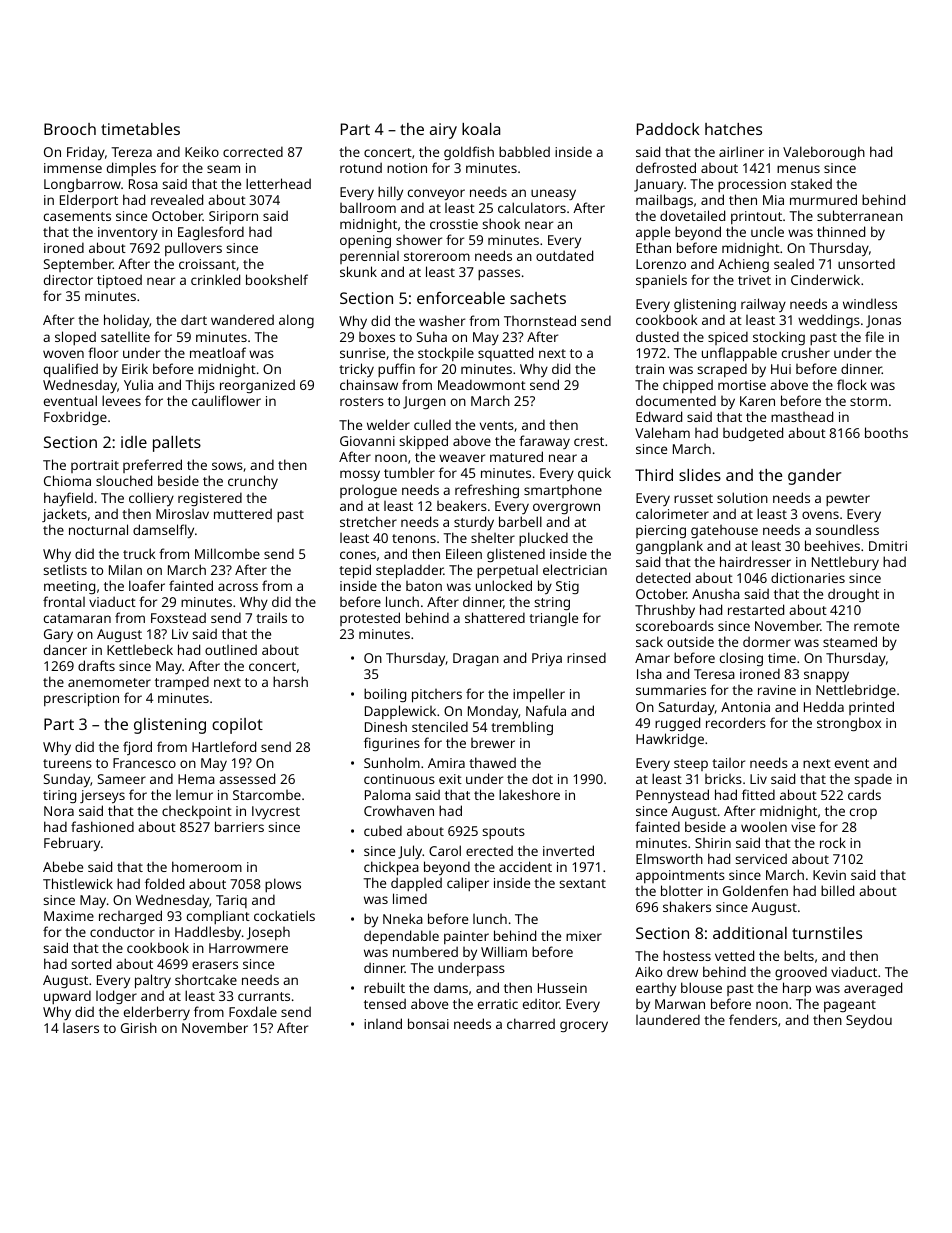 Image resolution: width=952 pixels, height=1233 pixels. I want to click on opening, so click(365, 241).
